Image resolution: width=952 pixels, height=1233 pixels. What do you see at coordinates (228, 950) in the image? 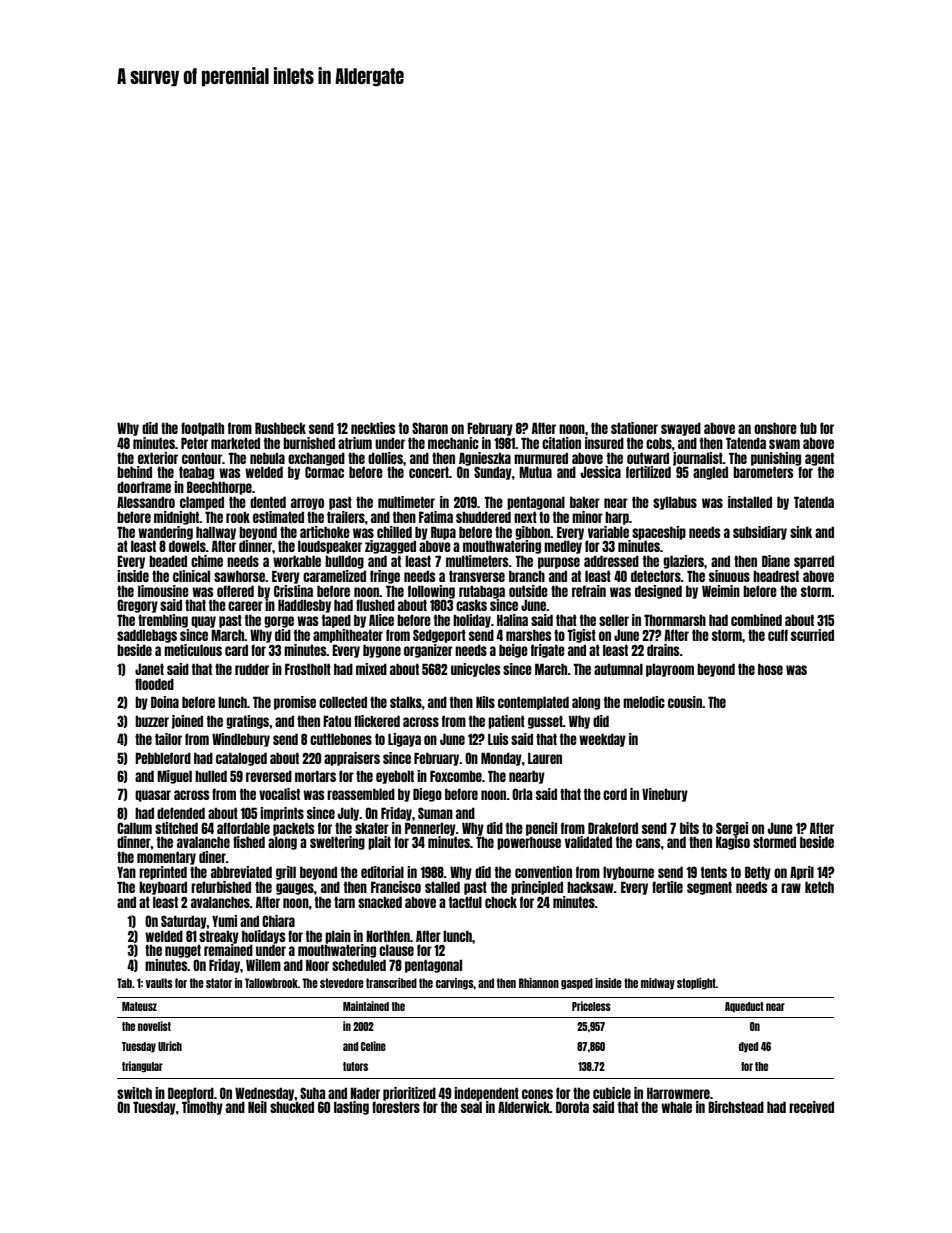
I see `remained` at bounding box center [228, 950].
